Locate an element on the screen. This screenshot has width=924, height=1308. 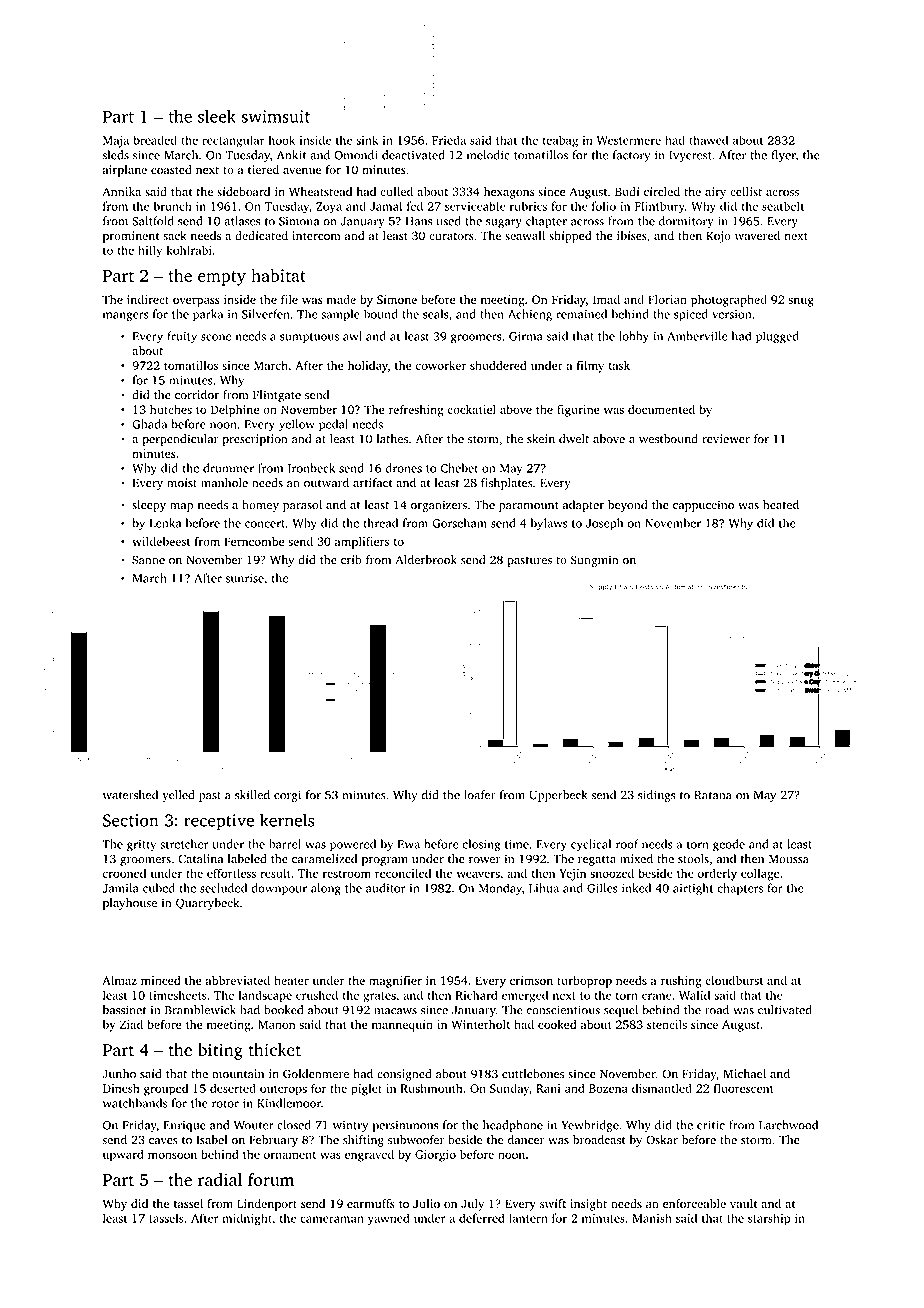
sleek is located at coordinates (217, 116).
